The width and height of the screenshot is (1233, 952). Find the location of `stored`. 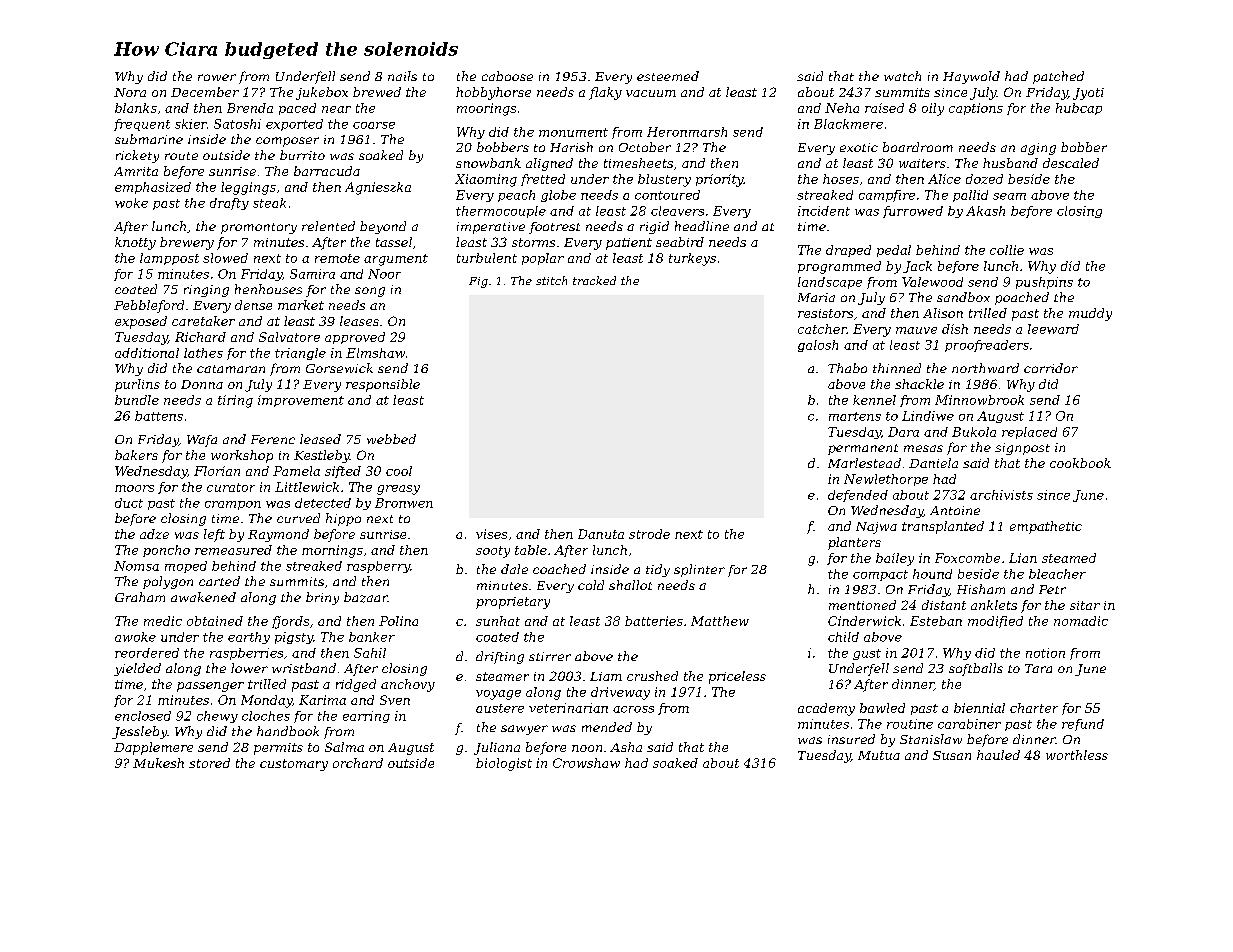

stored is located at coordinates (209, 763).
